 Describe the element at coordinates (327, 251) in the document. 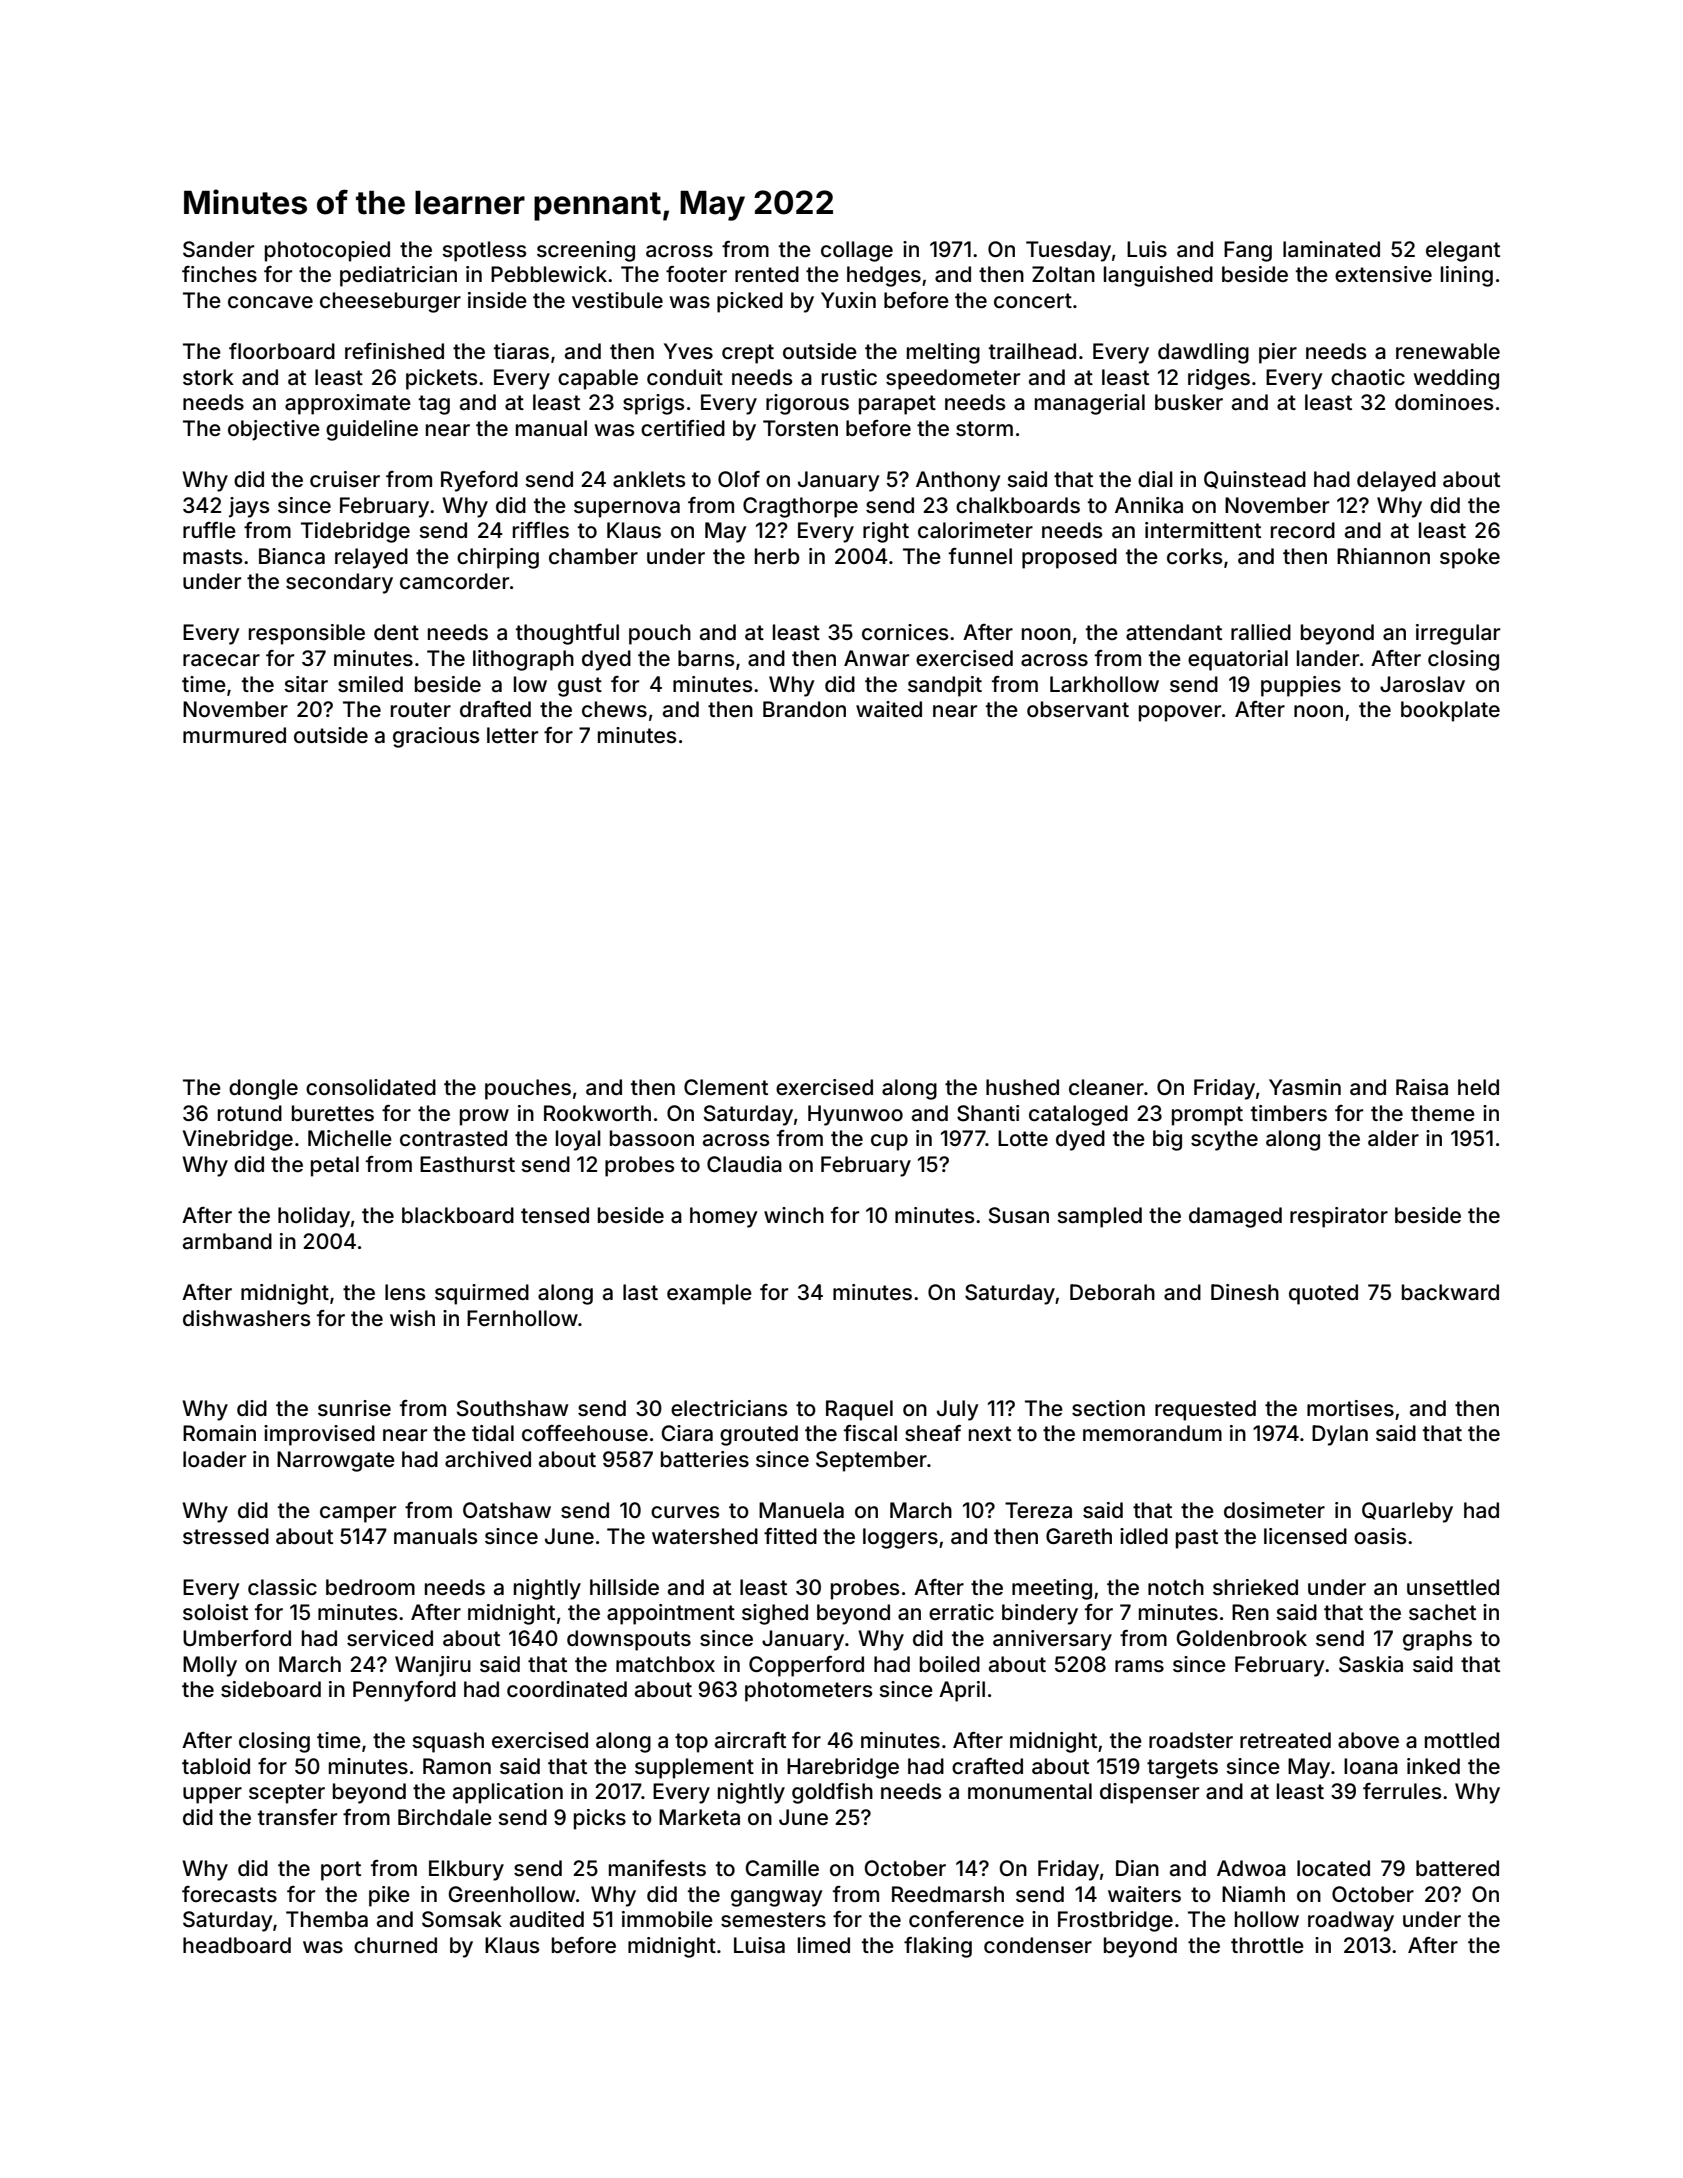

I see `photocopied` at that location.
